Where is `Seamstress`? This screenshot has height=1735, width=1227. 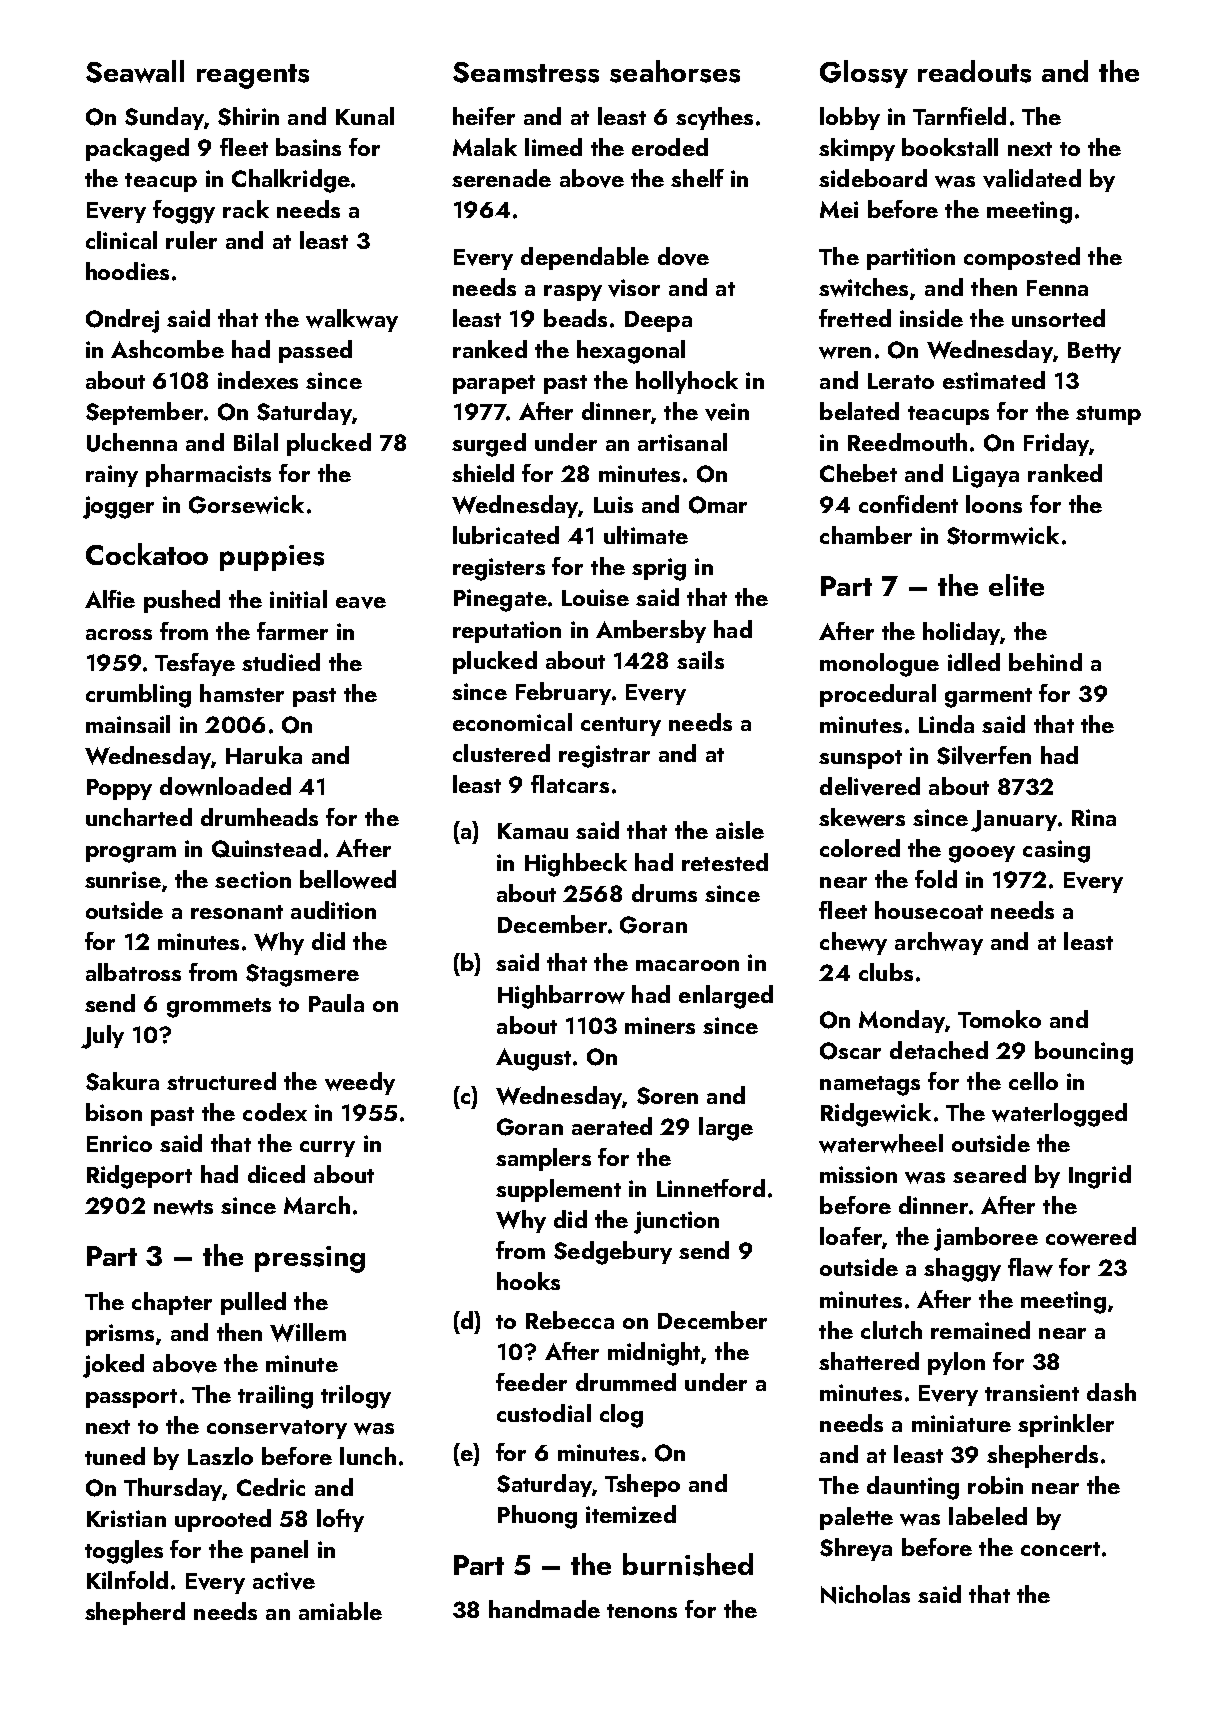 Seamstress is located at coordinates (526, 72).
